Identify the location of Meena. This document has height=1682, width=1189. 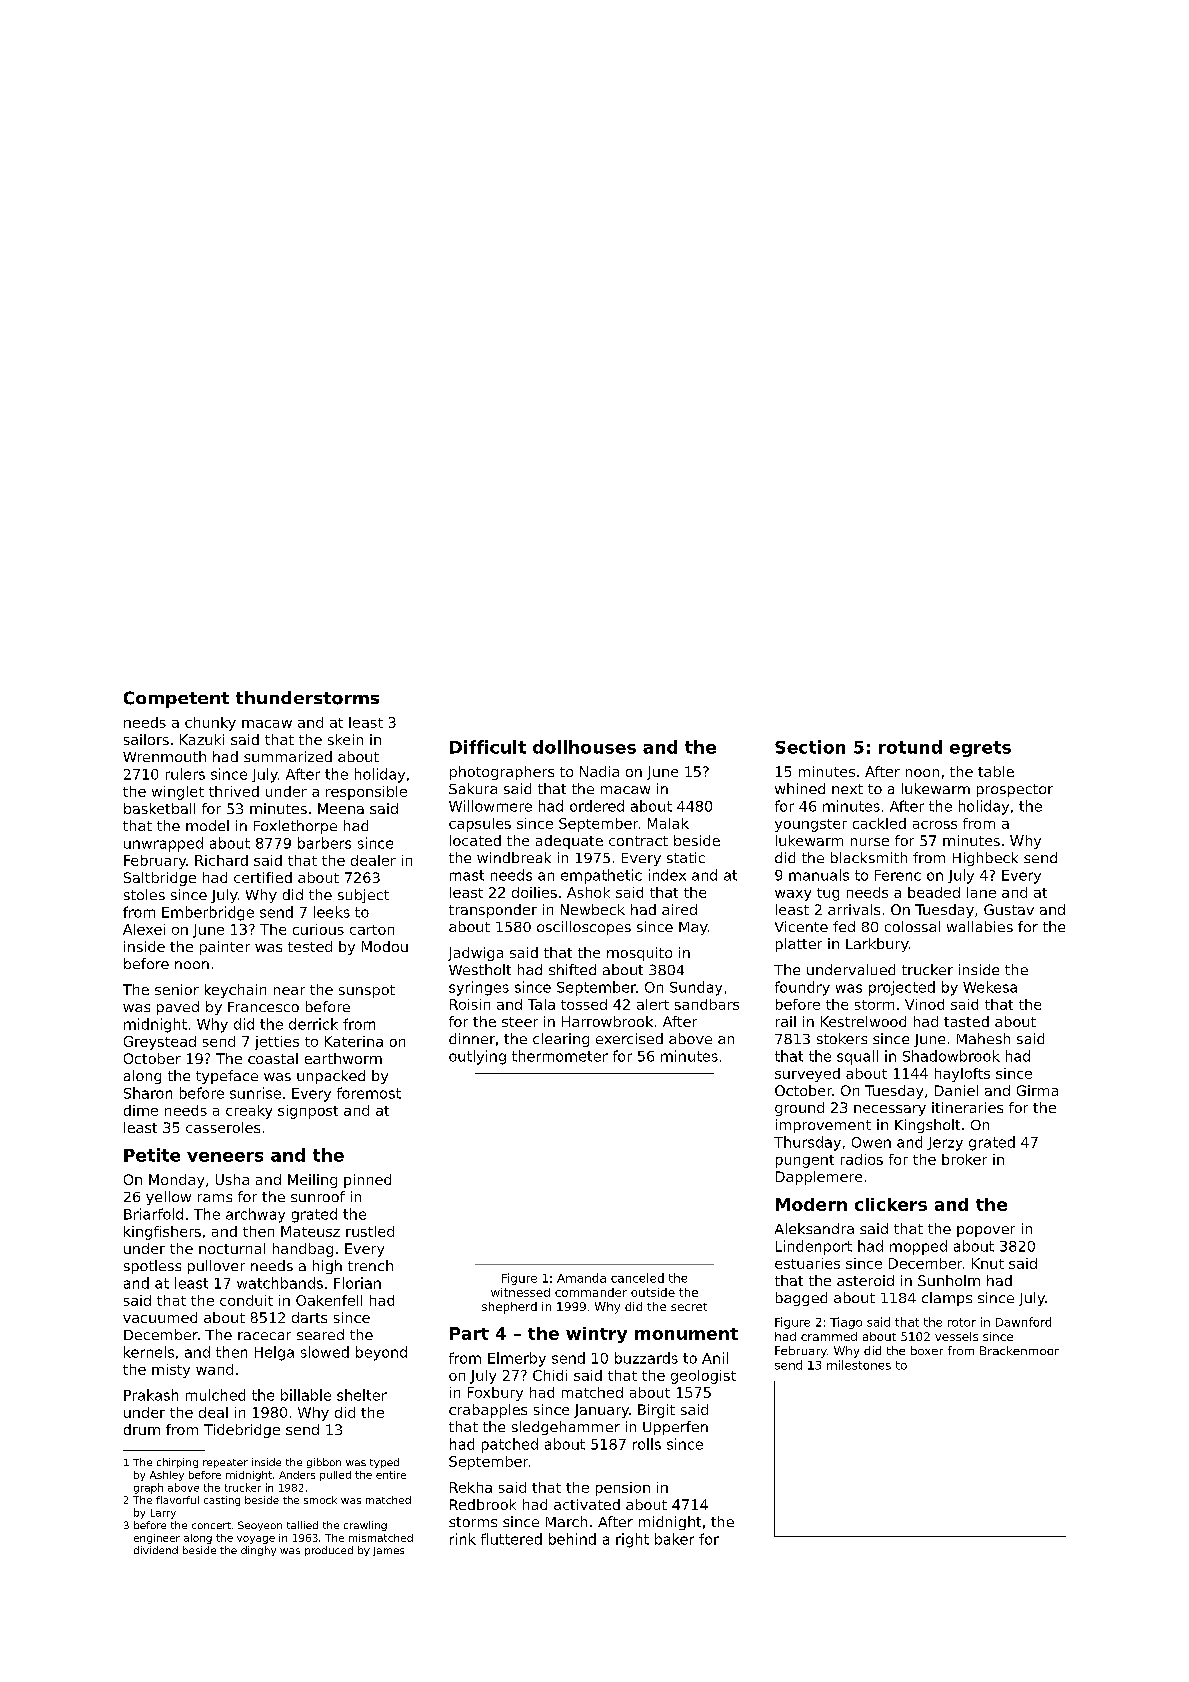
(341, 808).
